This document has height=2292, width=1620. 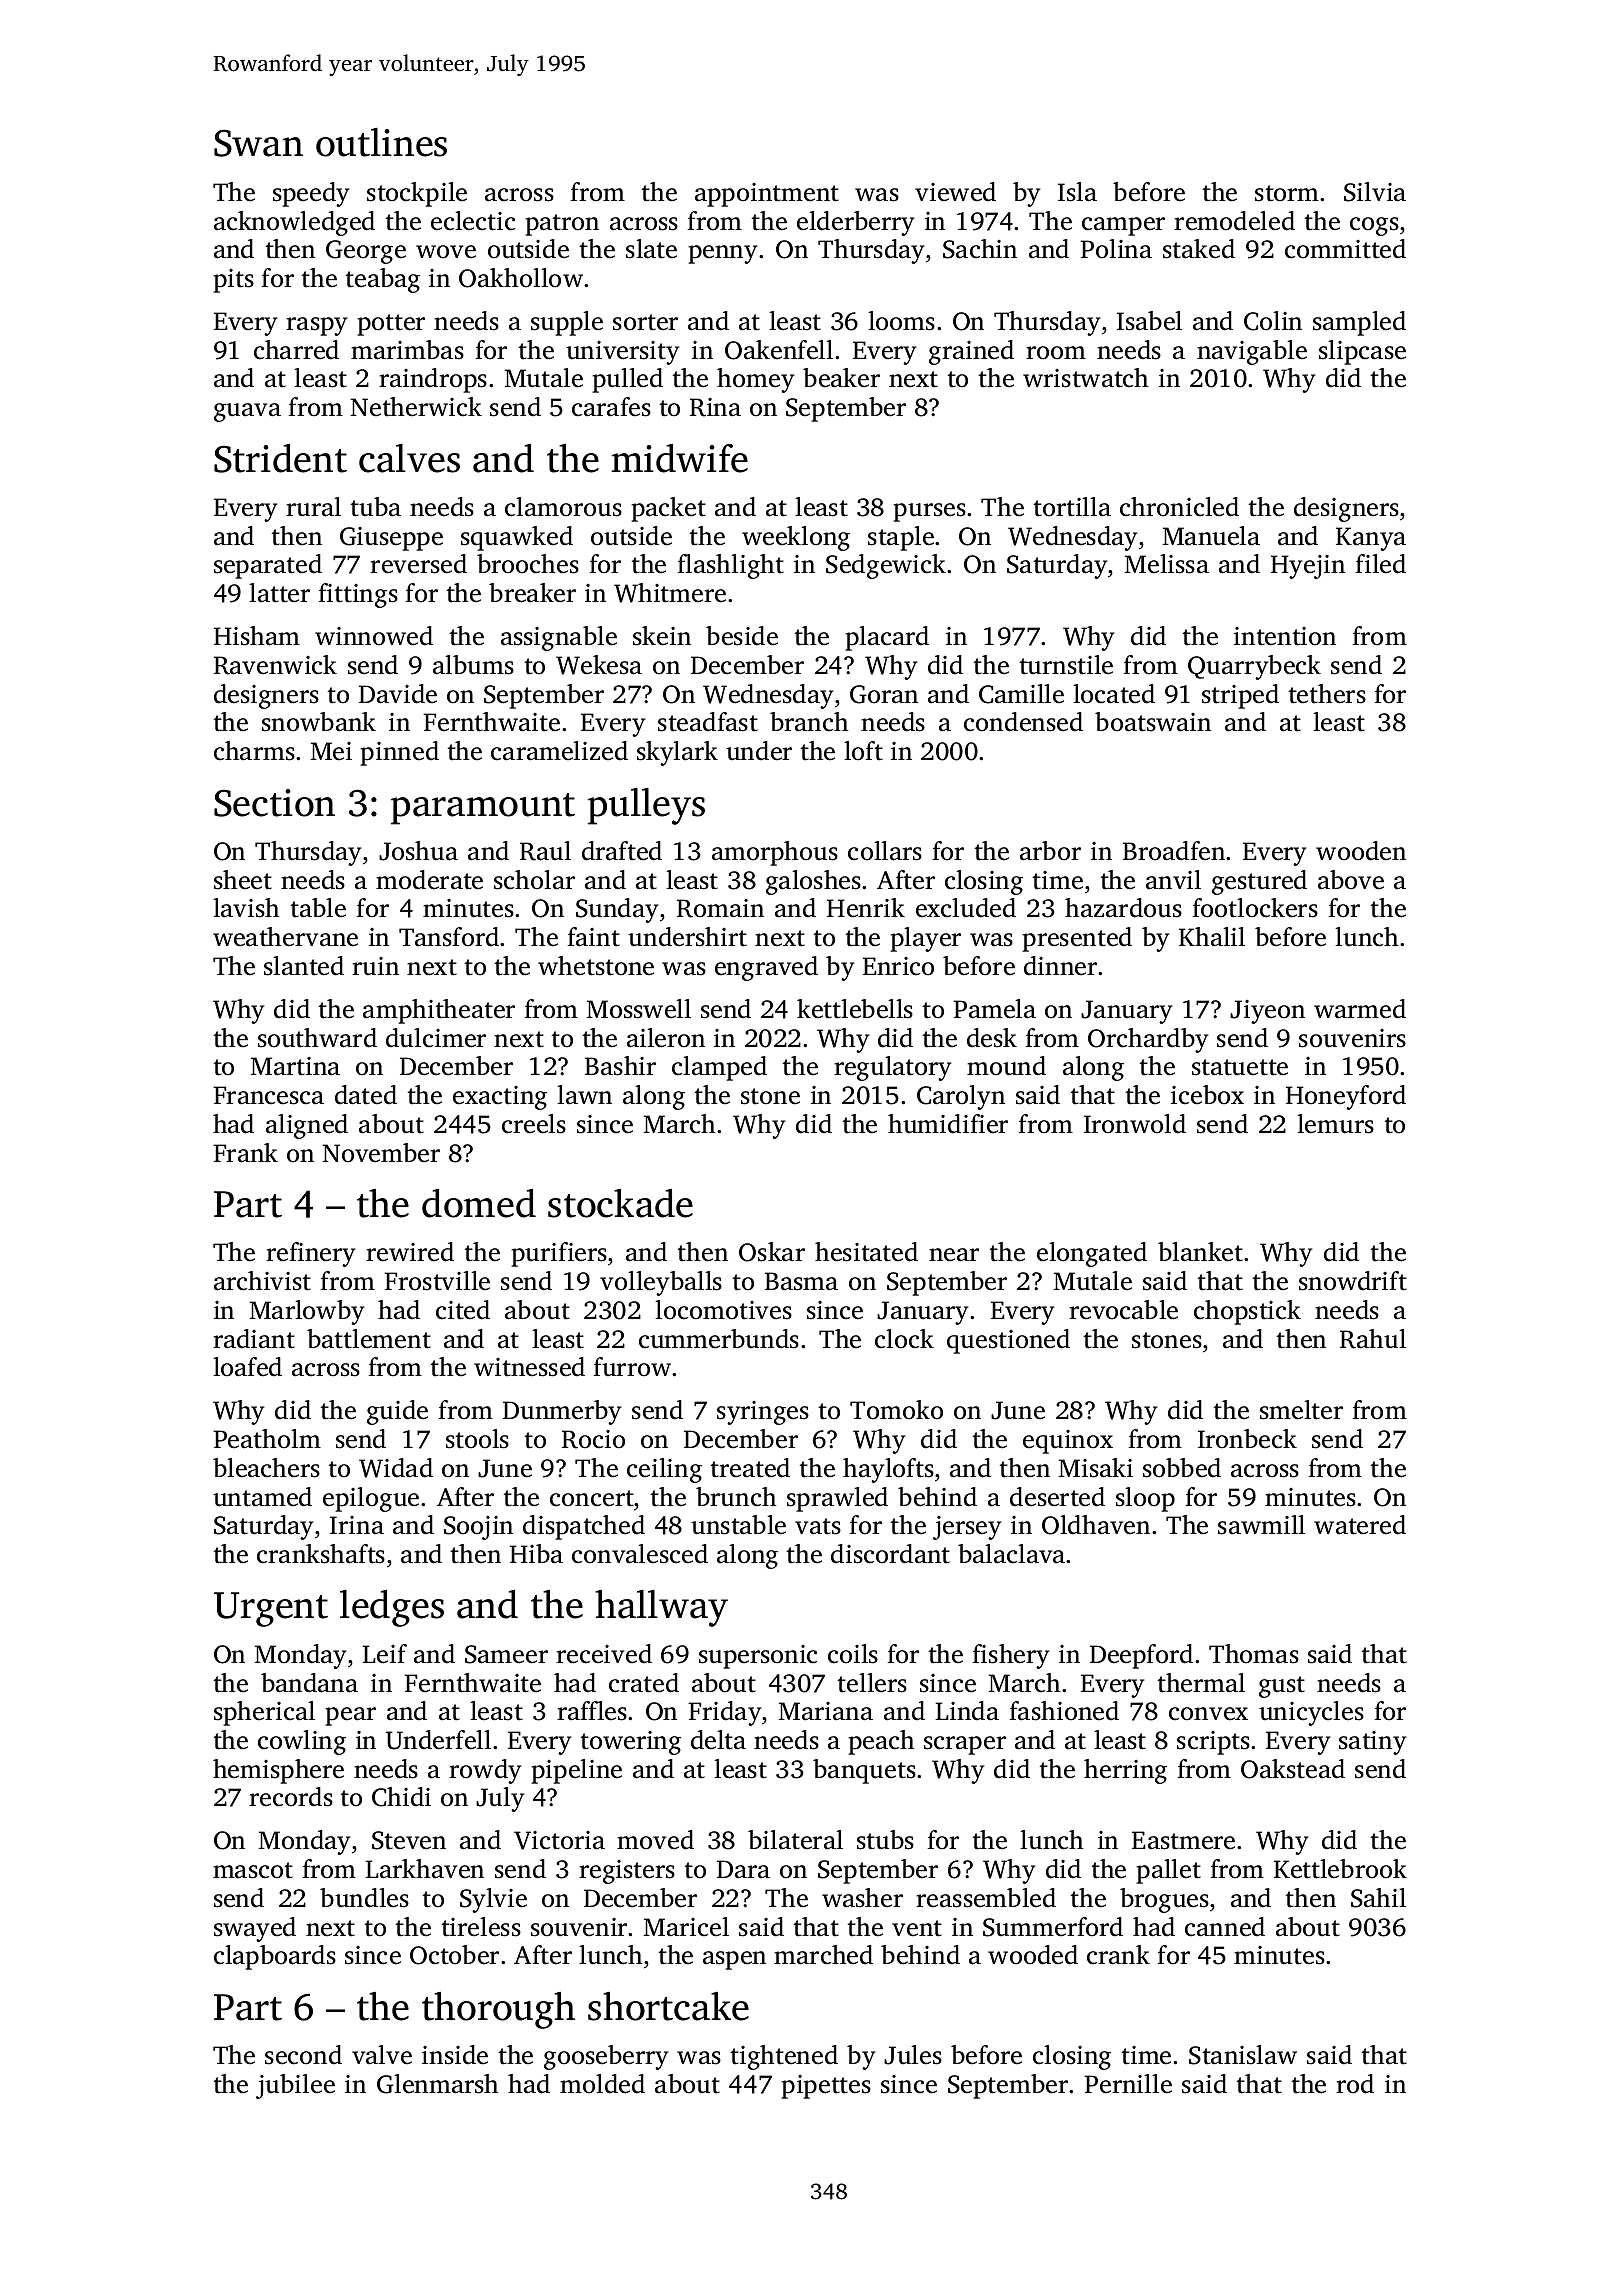 I want to click on Sahil, so click(x=1378, y=1898).
